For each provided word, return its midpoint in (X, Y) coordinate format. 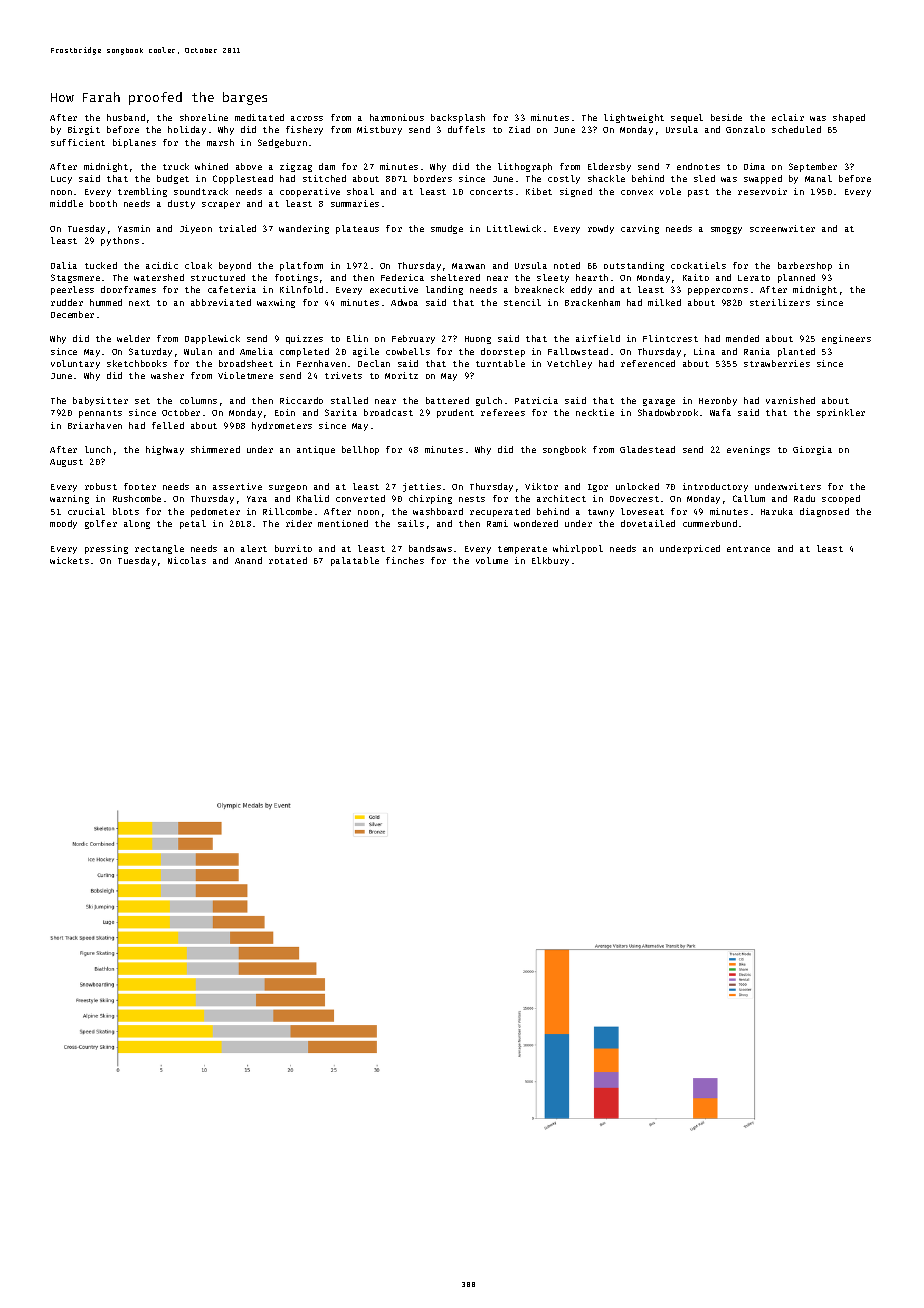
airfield (598, 338)
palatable (355, 561)
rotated (288, 560)
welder (133, 338)
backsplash (458, 118)
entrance (748, 549)
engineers (846, 339)
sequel (687, 118)
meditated (259, 117)
